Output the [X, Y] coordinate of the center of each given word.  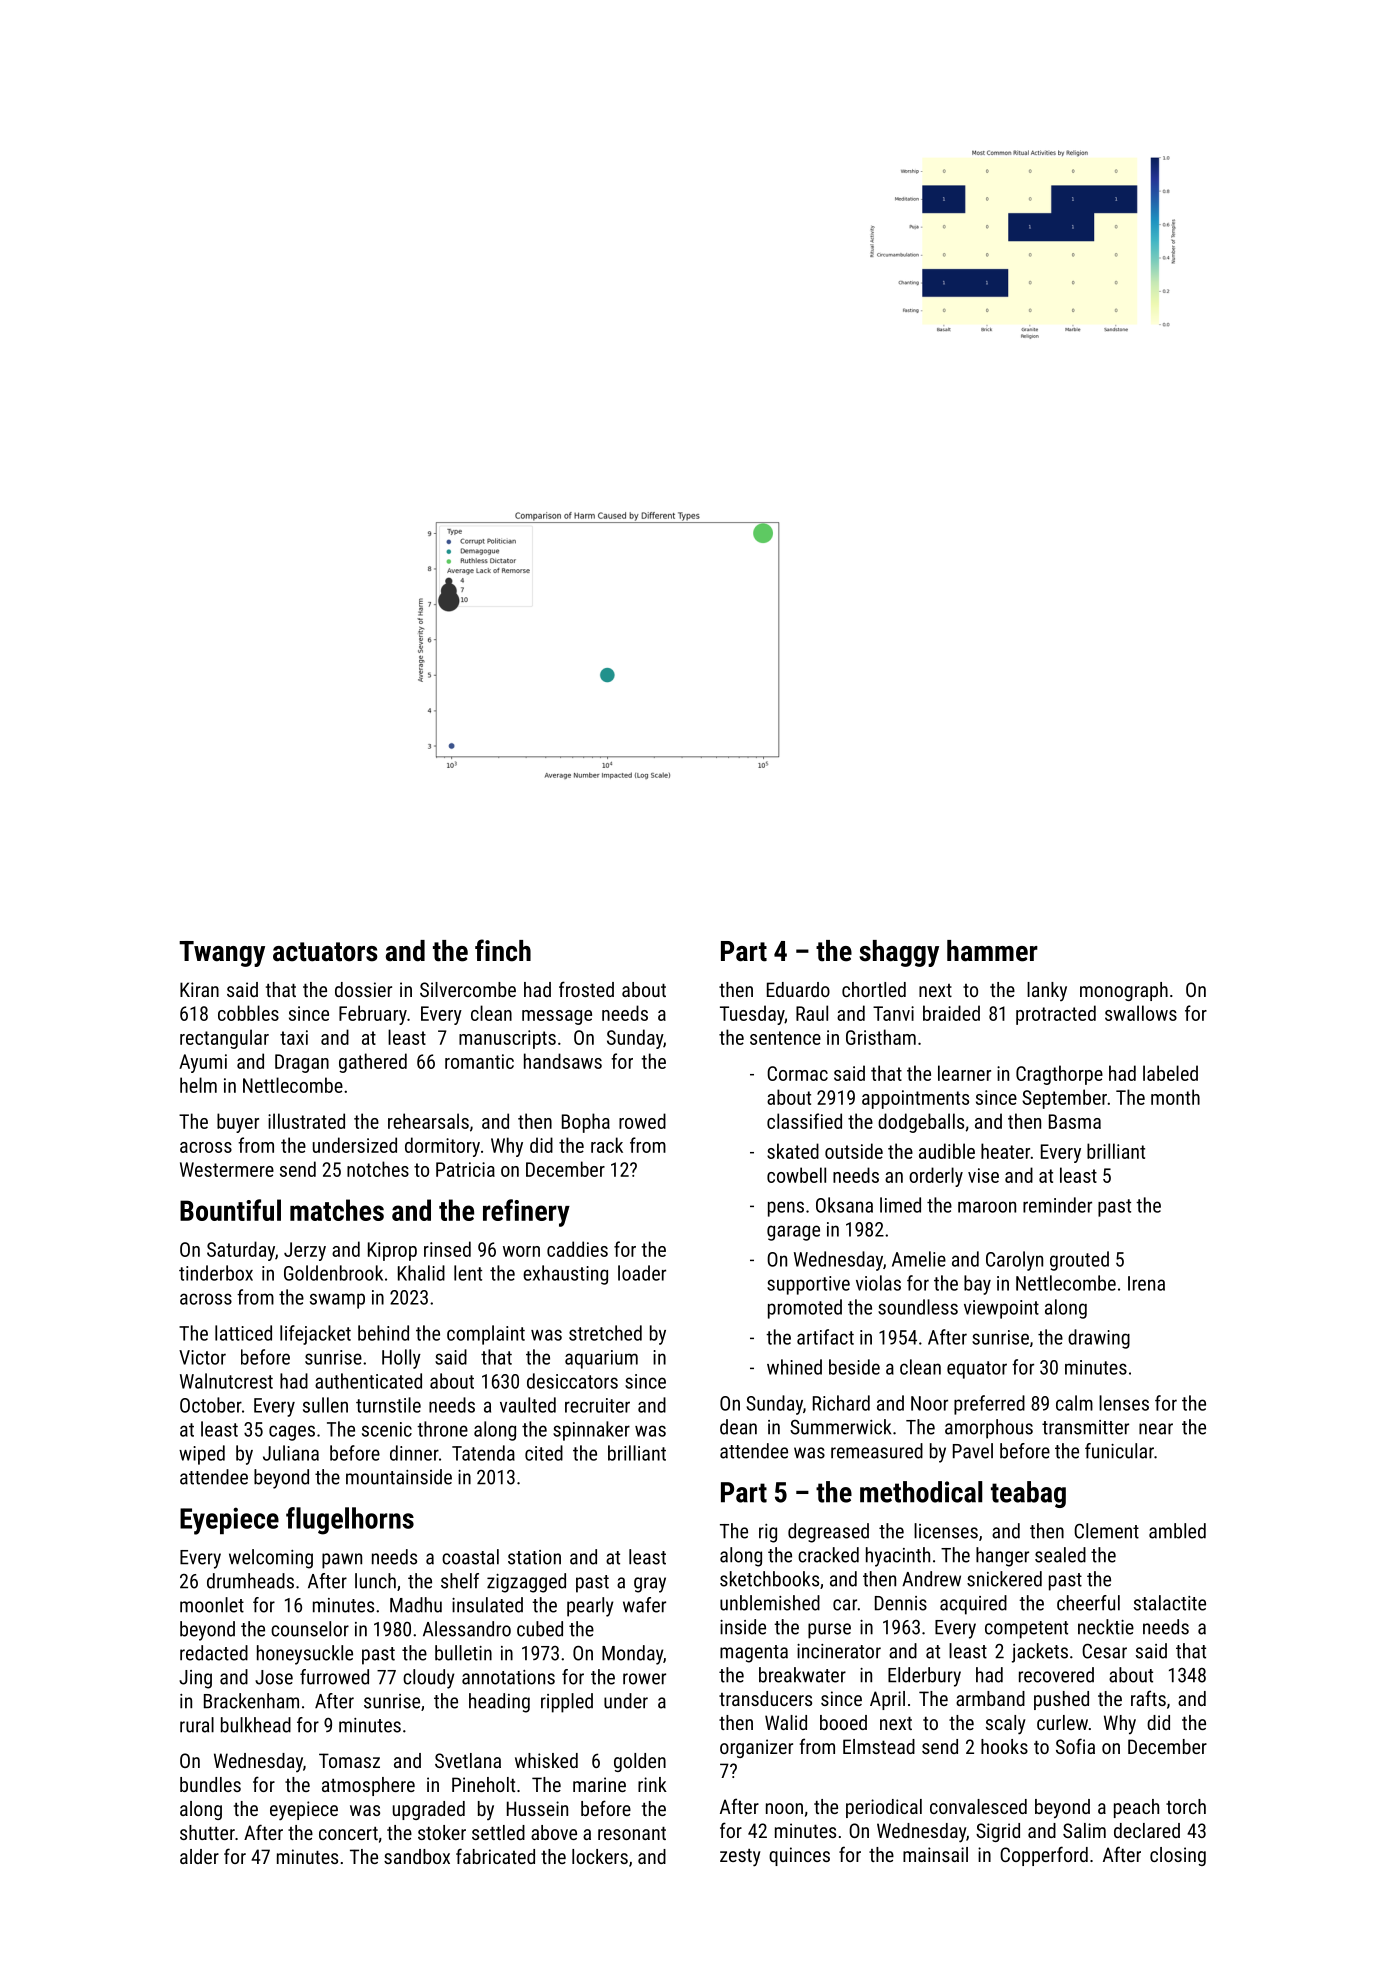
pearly [590, 1607]
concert [348, 1833]
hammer [992, 951]
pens [786, 1209]
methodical [921, 1492]
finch [503, 950]
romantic [479, 1061]
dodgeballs [921, 1123]
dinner [414, 1453]
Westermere [227, 1169]
